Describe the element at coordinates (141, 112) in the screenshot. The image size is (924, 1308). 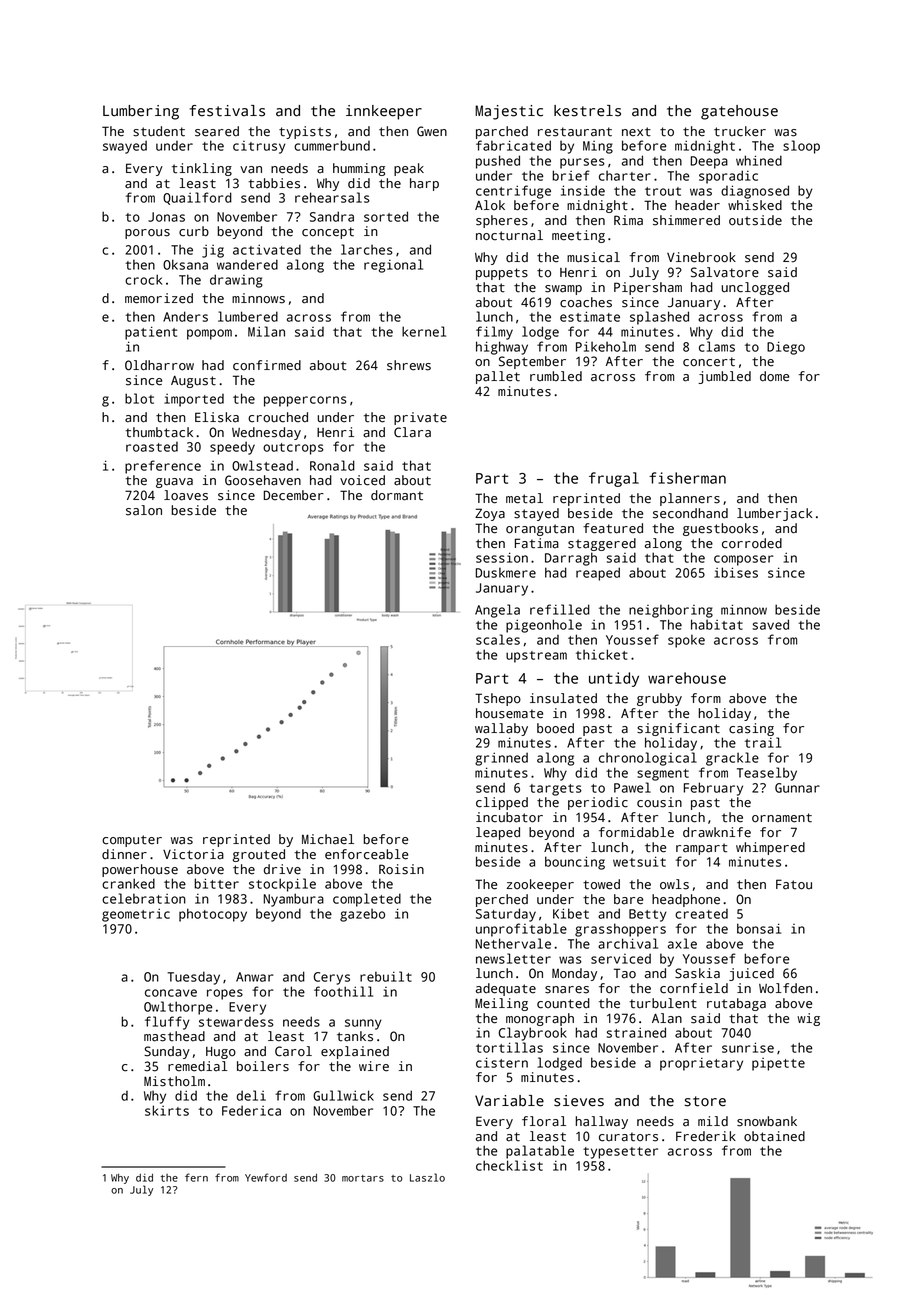
I see `Lumbering` at that location.
